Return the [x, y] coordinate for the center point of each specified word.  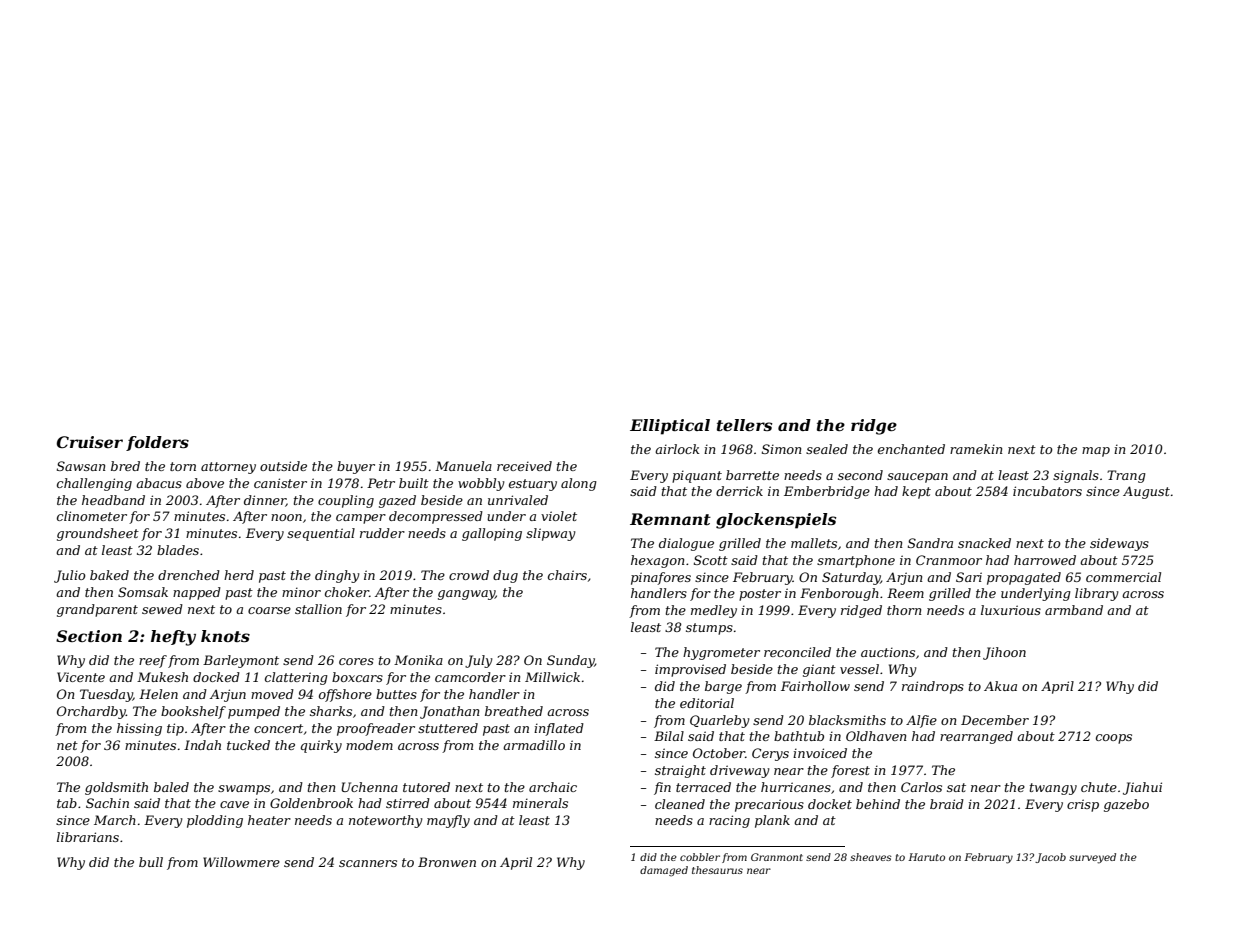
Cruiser [90, 442]
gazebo [1126, 805]
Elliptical [670, 427]
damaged [664, 871]
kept [916, 492]
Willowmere [241, 862]
